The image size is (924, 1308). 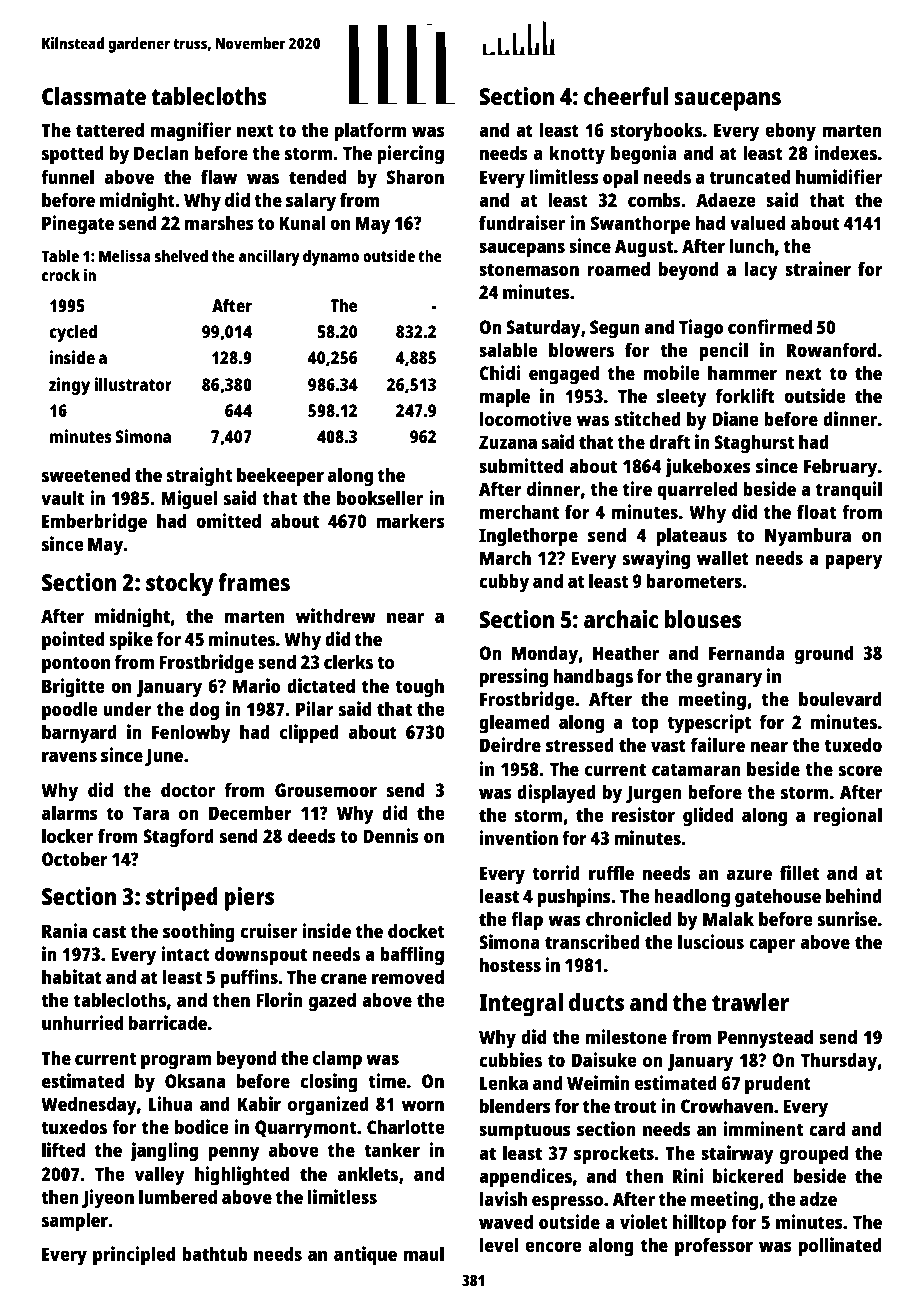 I want to click on indexes, so click(x=845, y=152).
